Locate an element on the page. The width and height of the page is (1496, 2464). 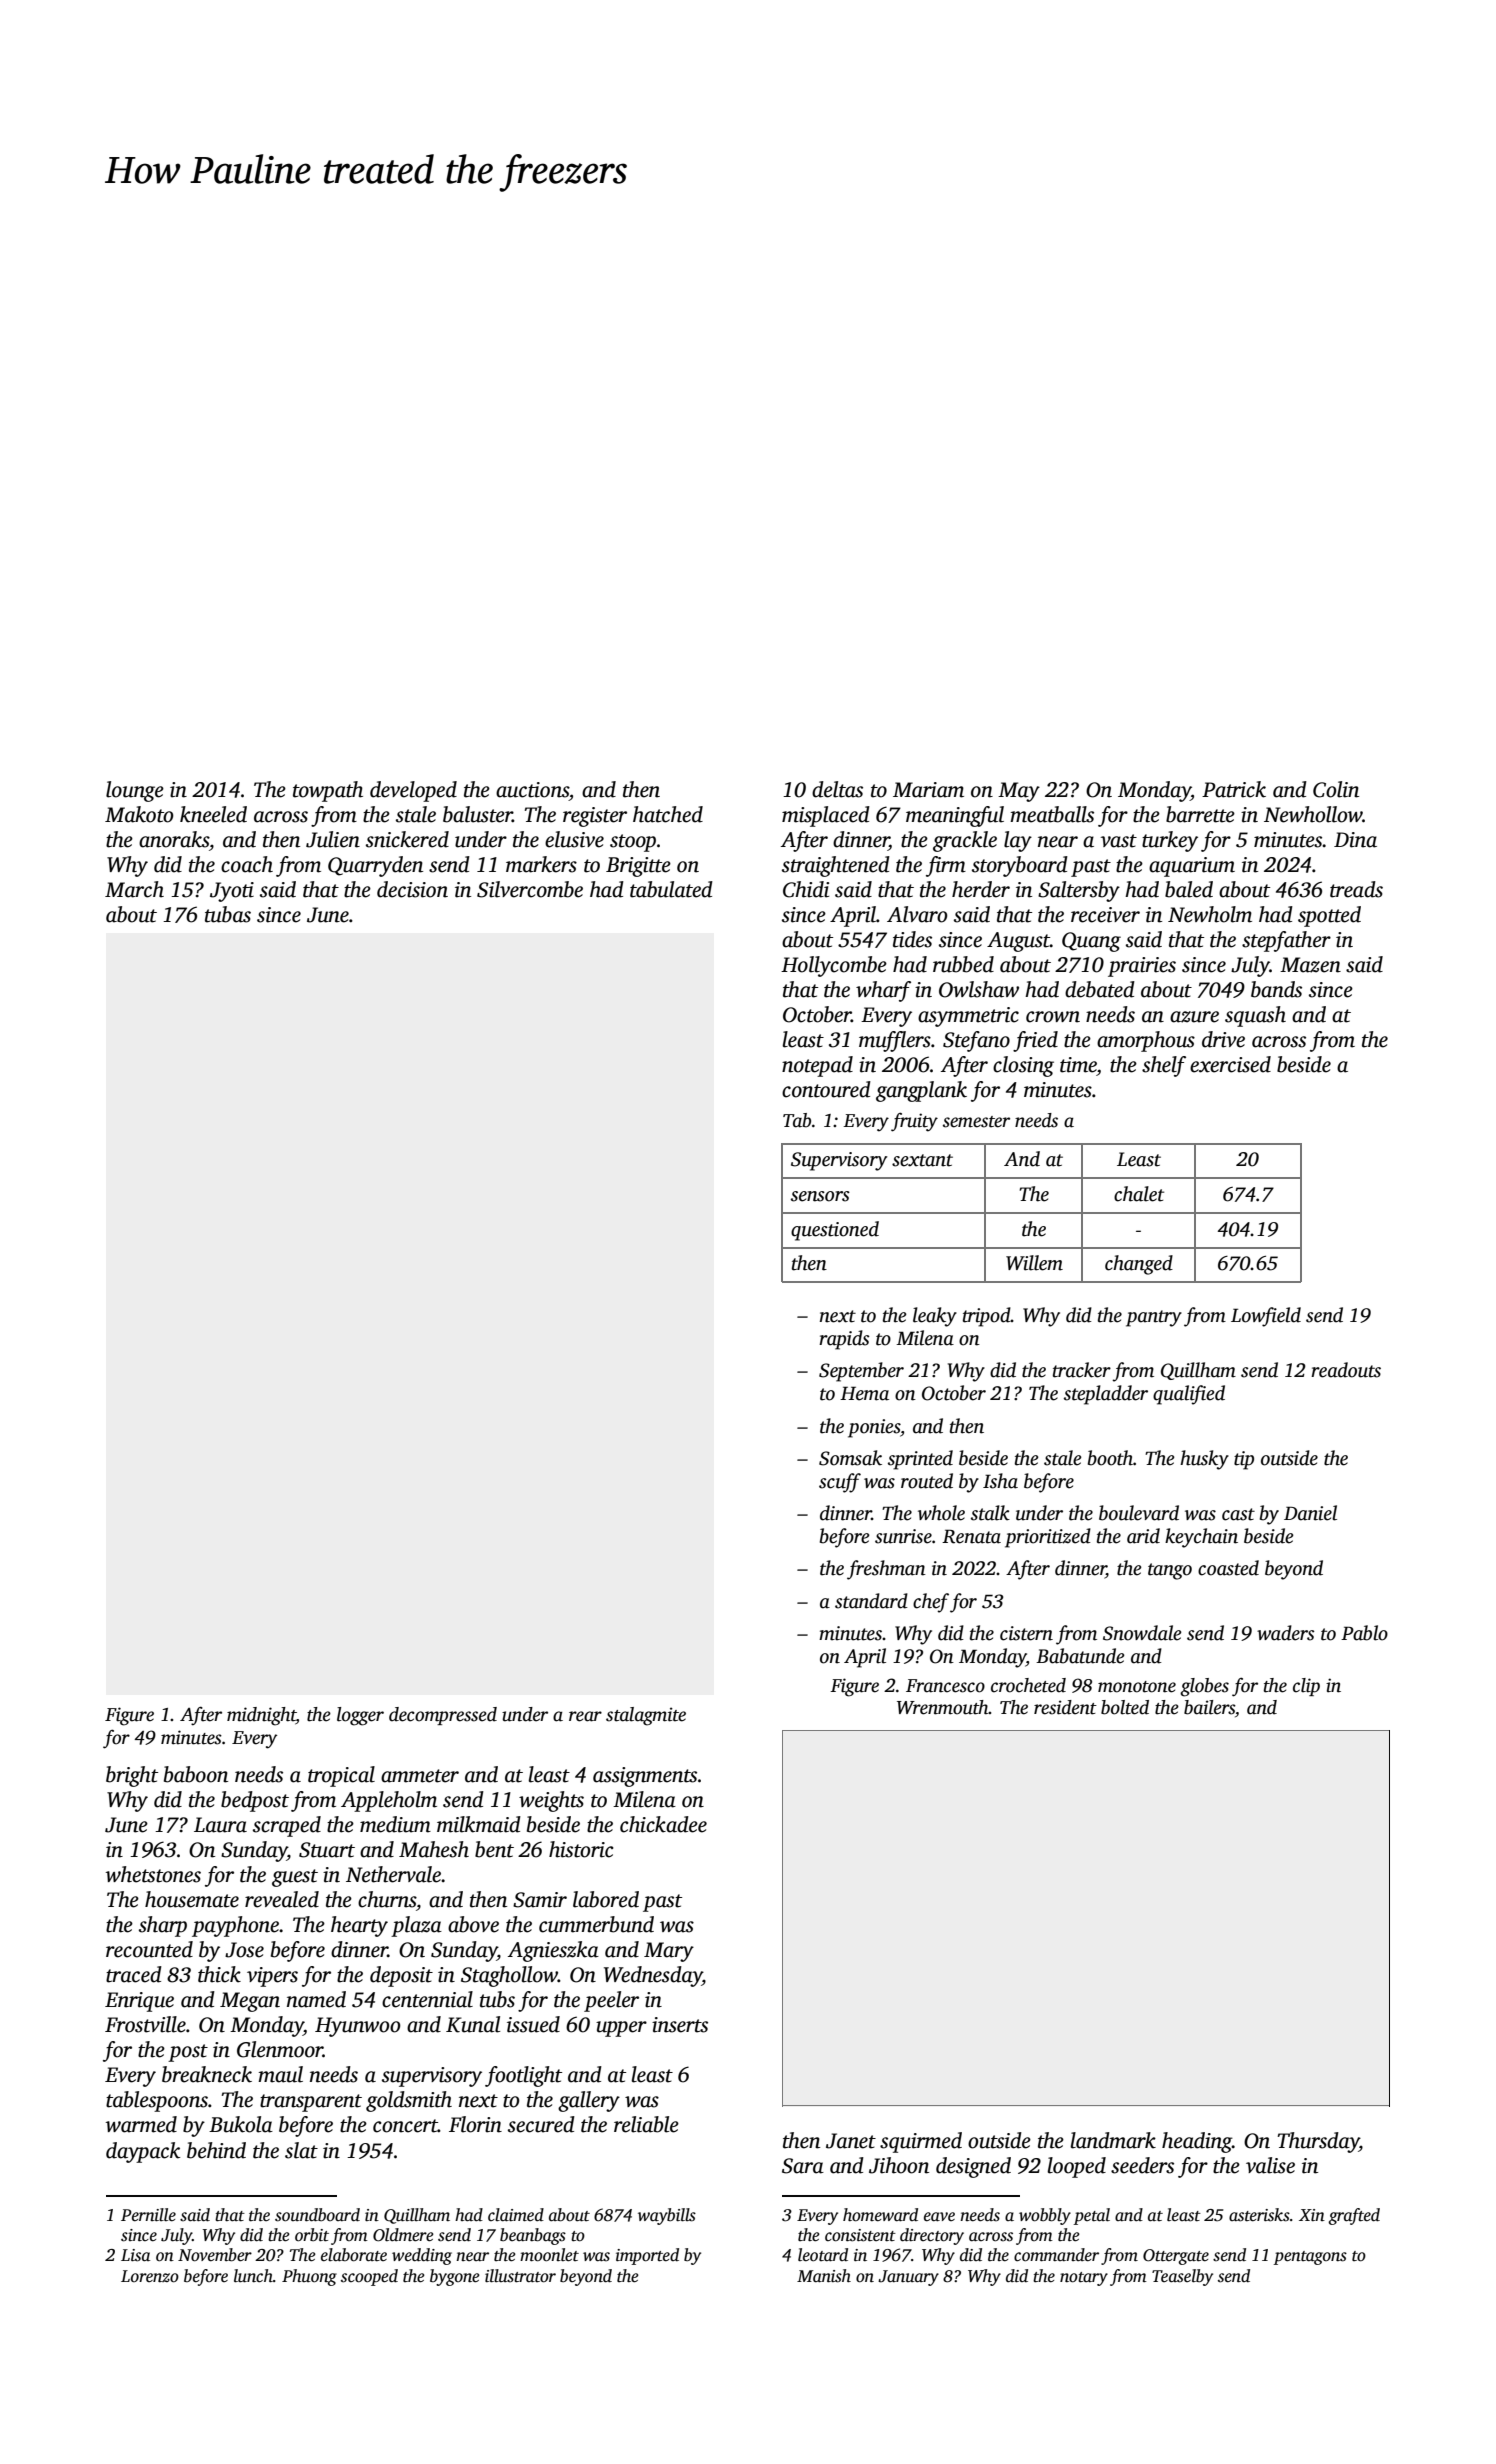
tubas is located at coordinates (228, 914).
